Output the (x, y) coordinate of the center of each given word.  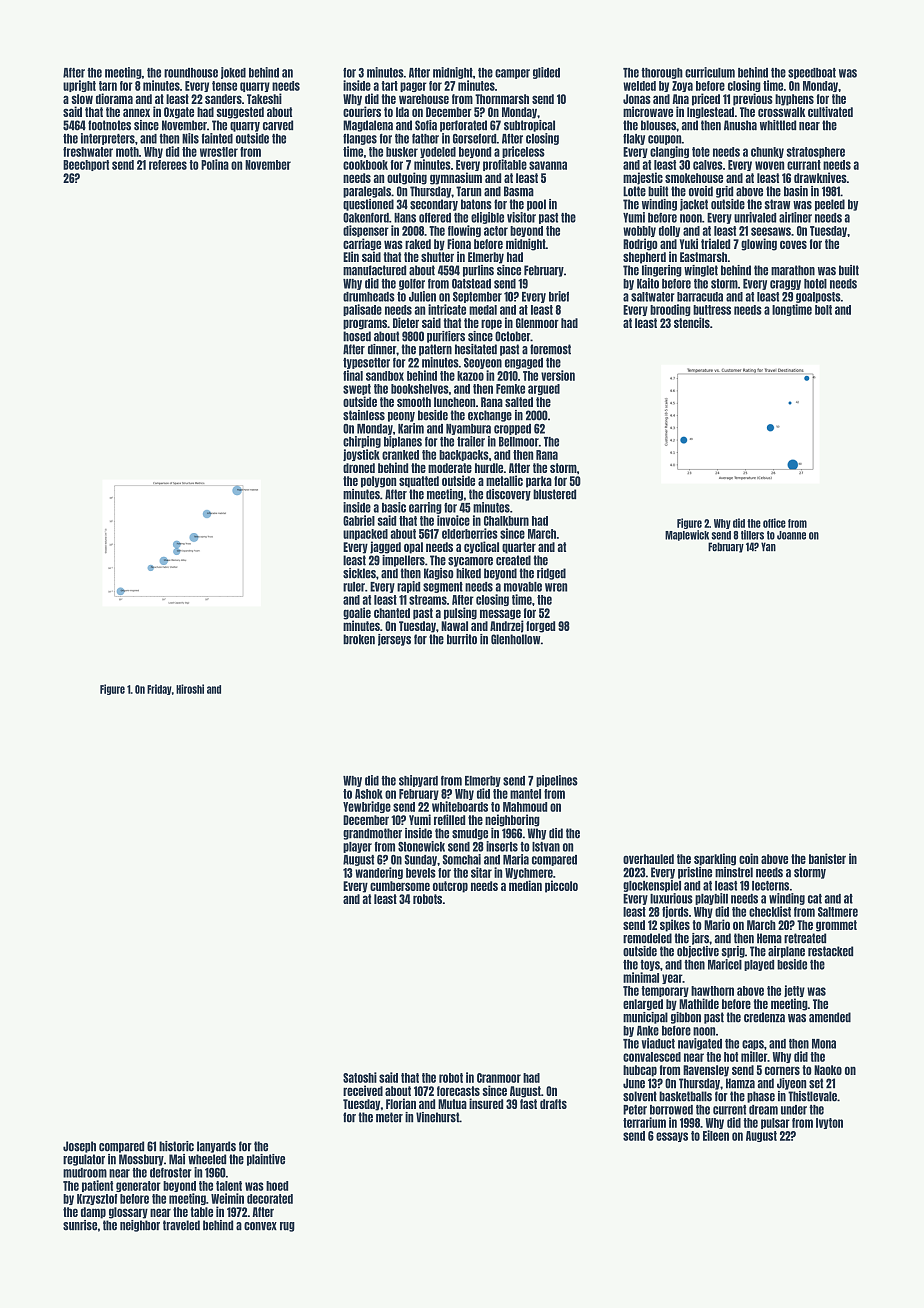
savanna (548, 165)
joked (233, 73)
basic (394, 507)
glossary (128, 1213)
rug (287, 1227)
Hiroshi (190, 689)
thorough (662, 73)
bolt (823, 310)
